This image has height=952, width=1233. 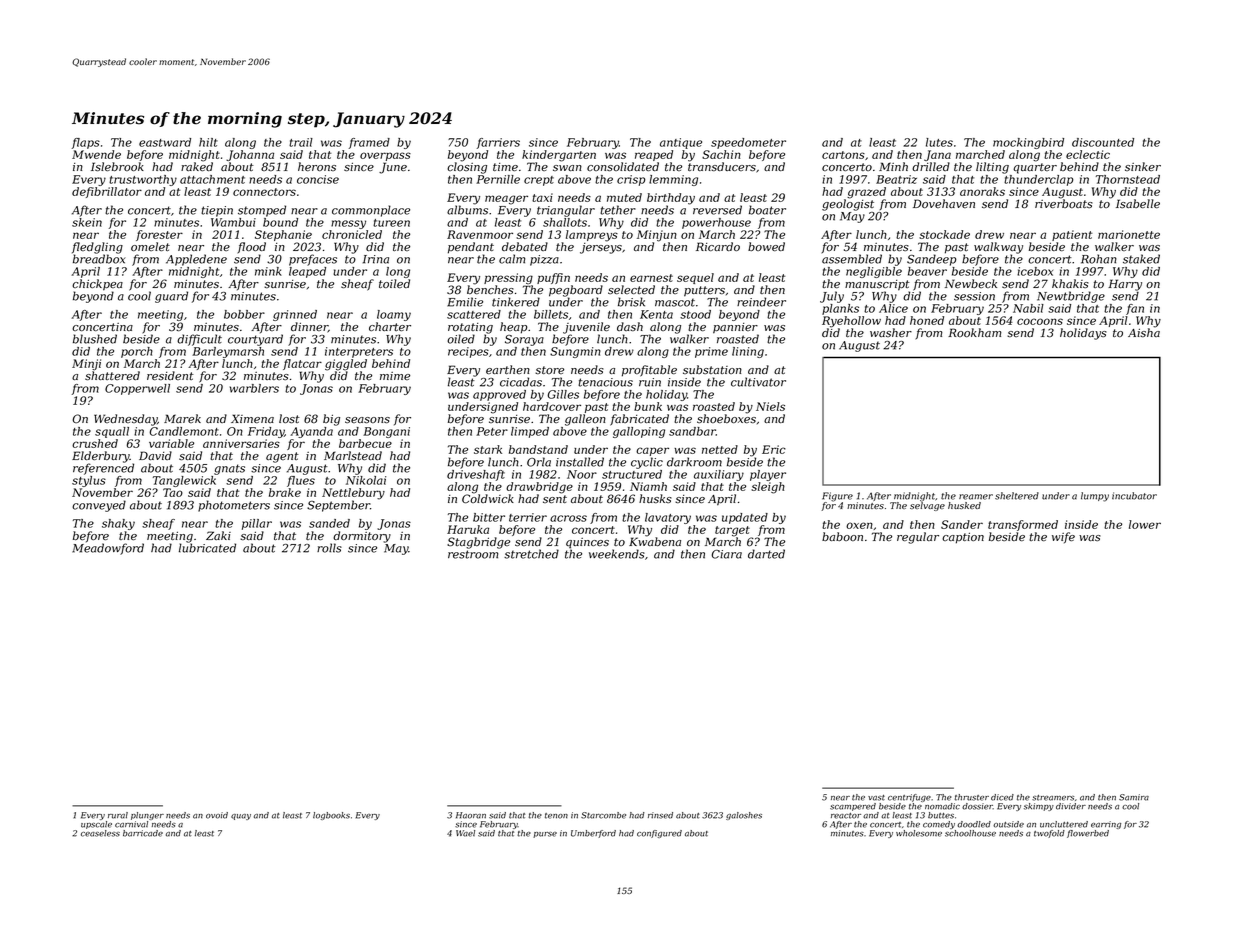 What do you see at coordinates (1103, 142) in the image?
I see `discounted` at bounding box center [1103, 142].
